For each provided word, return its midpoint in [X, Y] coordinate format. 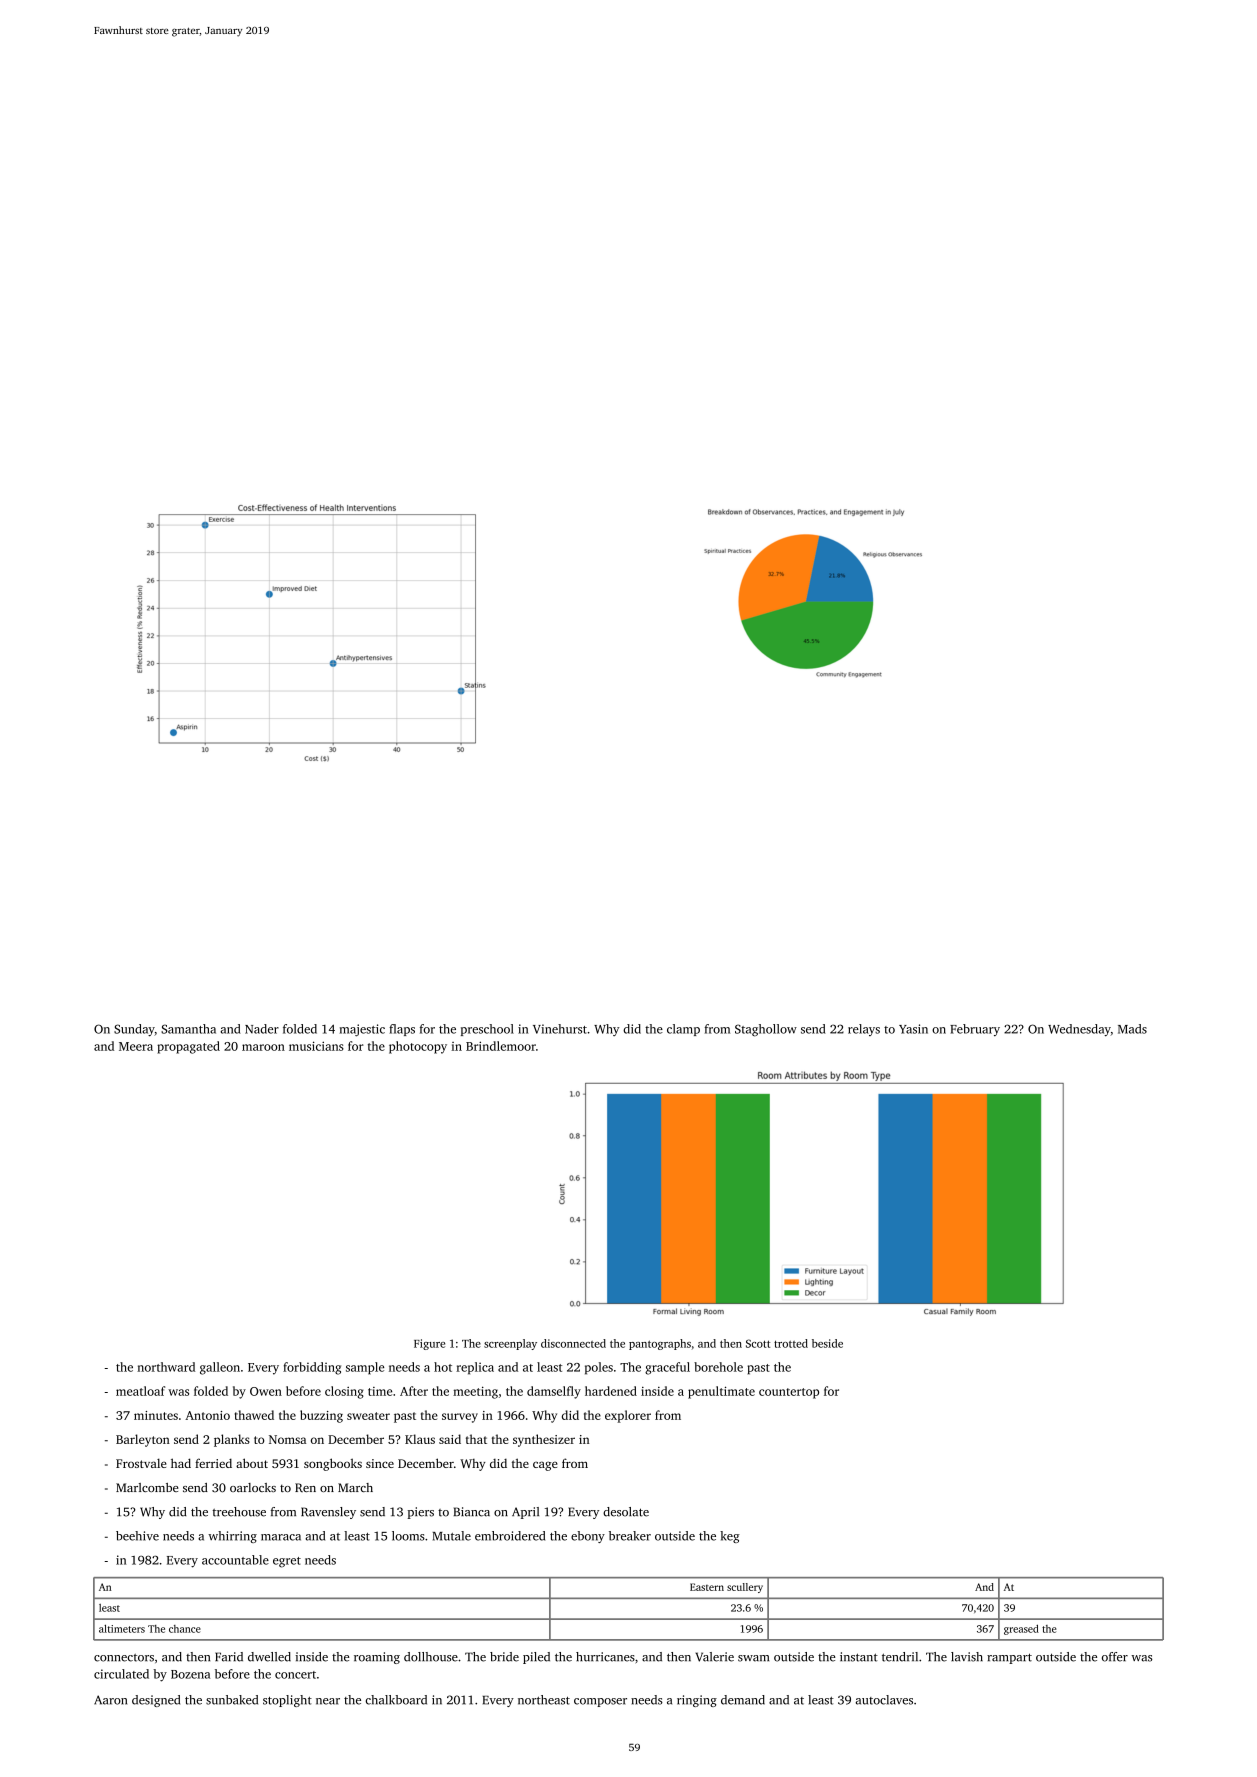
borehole [718, 1367]
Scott [758, 1343]
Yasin [913, 1029]
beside [827, 1343]
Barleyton [143, 1440]
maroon [263, 1047]
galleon [220, 1368]
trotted [791, 1343]
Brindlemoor [501, 1046]
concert [295, 1675]
